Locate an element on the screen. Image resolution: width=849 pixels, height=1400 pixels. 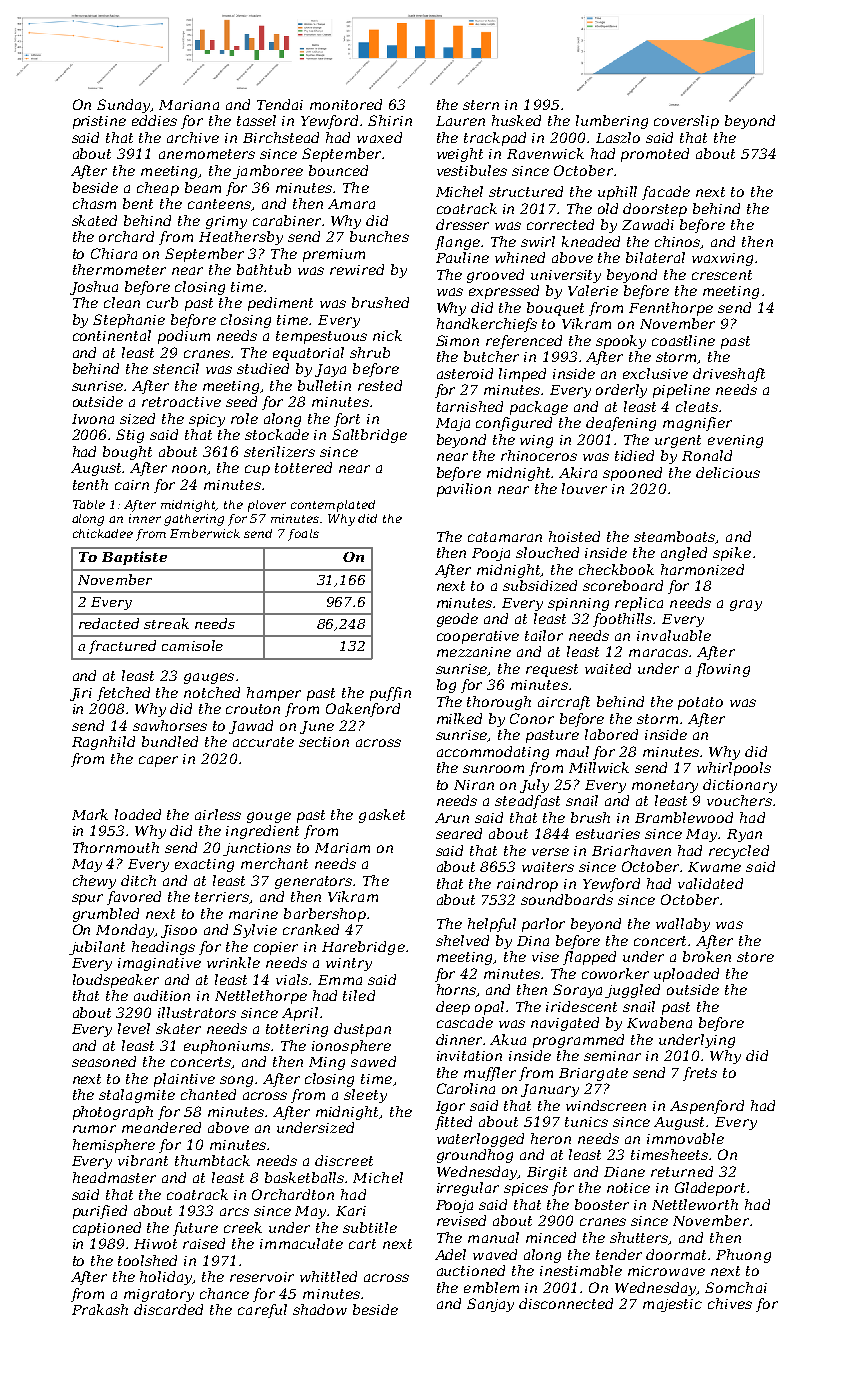
tiled is located at coordinates (359, 995).
